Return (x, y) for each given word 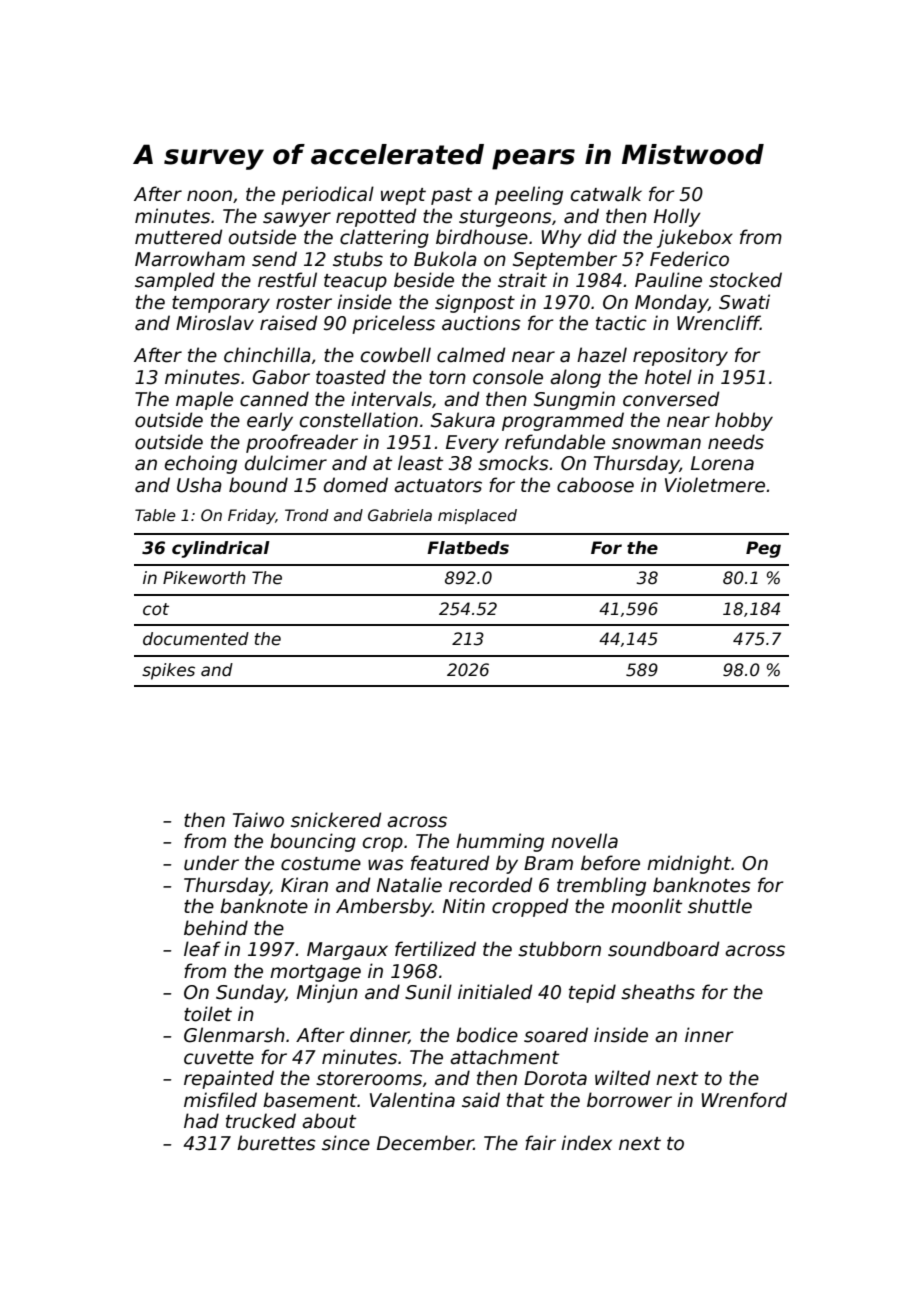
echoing (201, 464)
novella (584, 841)
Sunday (250, 993)
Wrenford (744, 1100)
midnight (689, 864)
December (425, 1143)
